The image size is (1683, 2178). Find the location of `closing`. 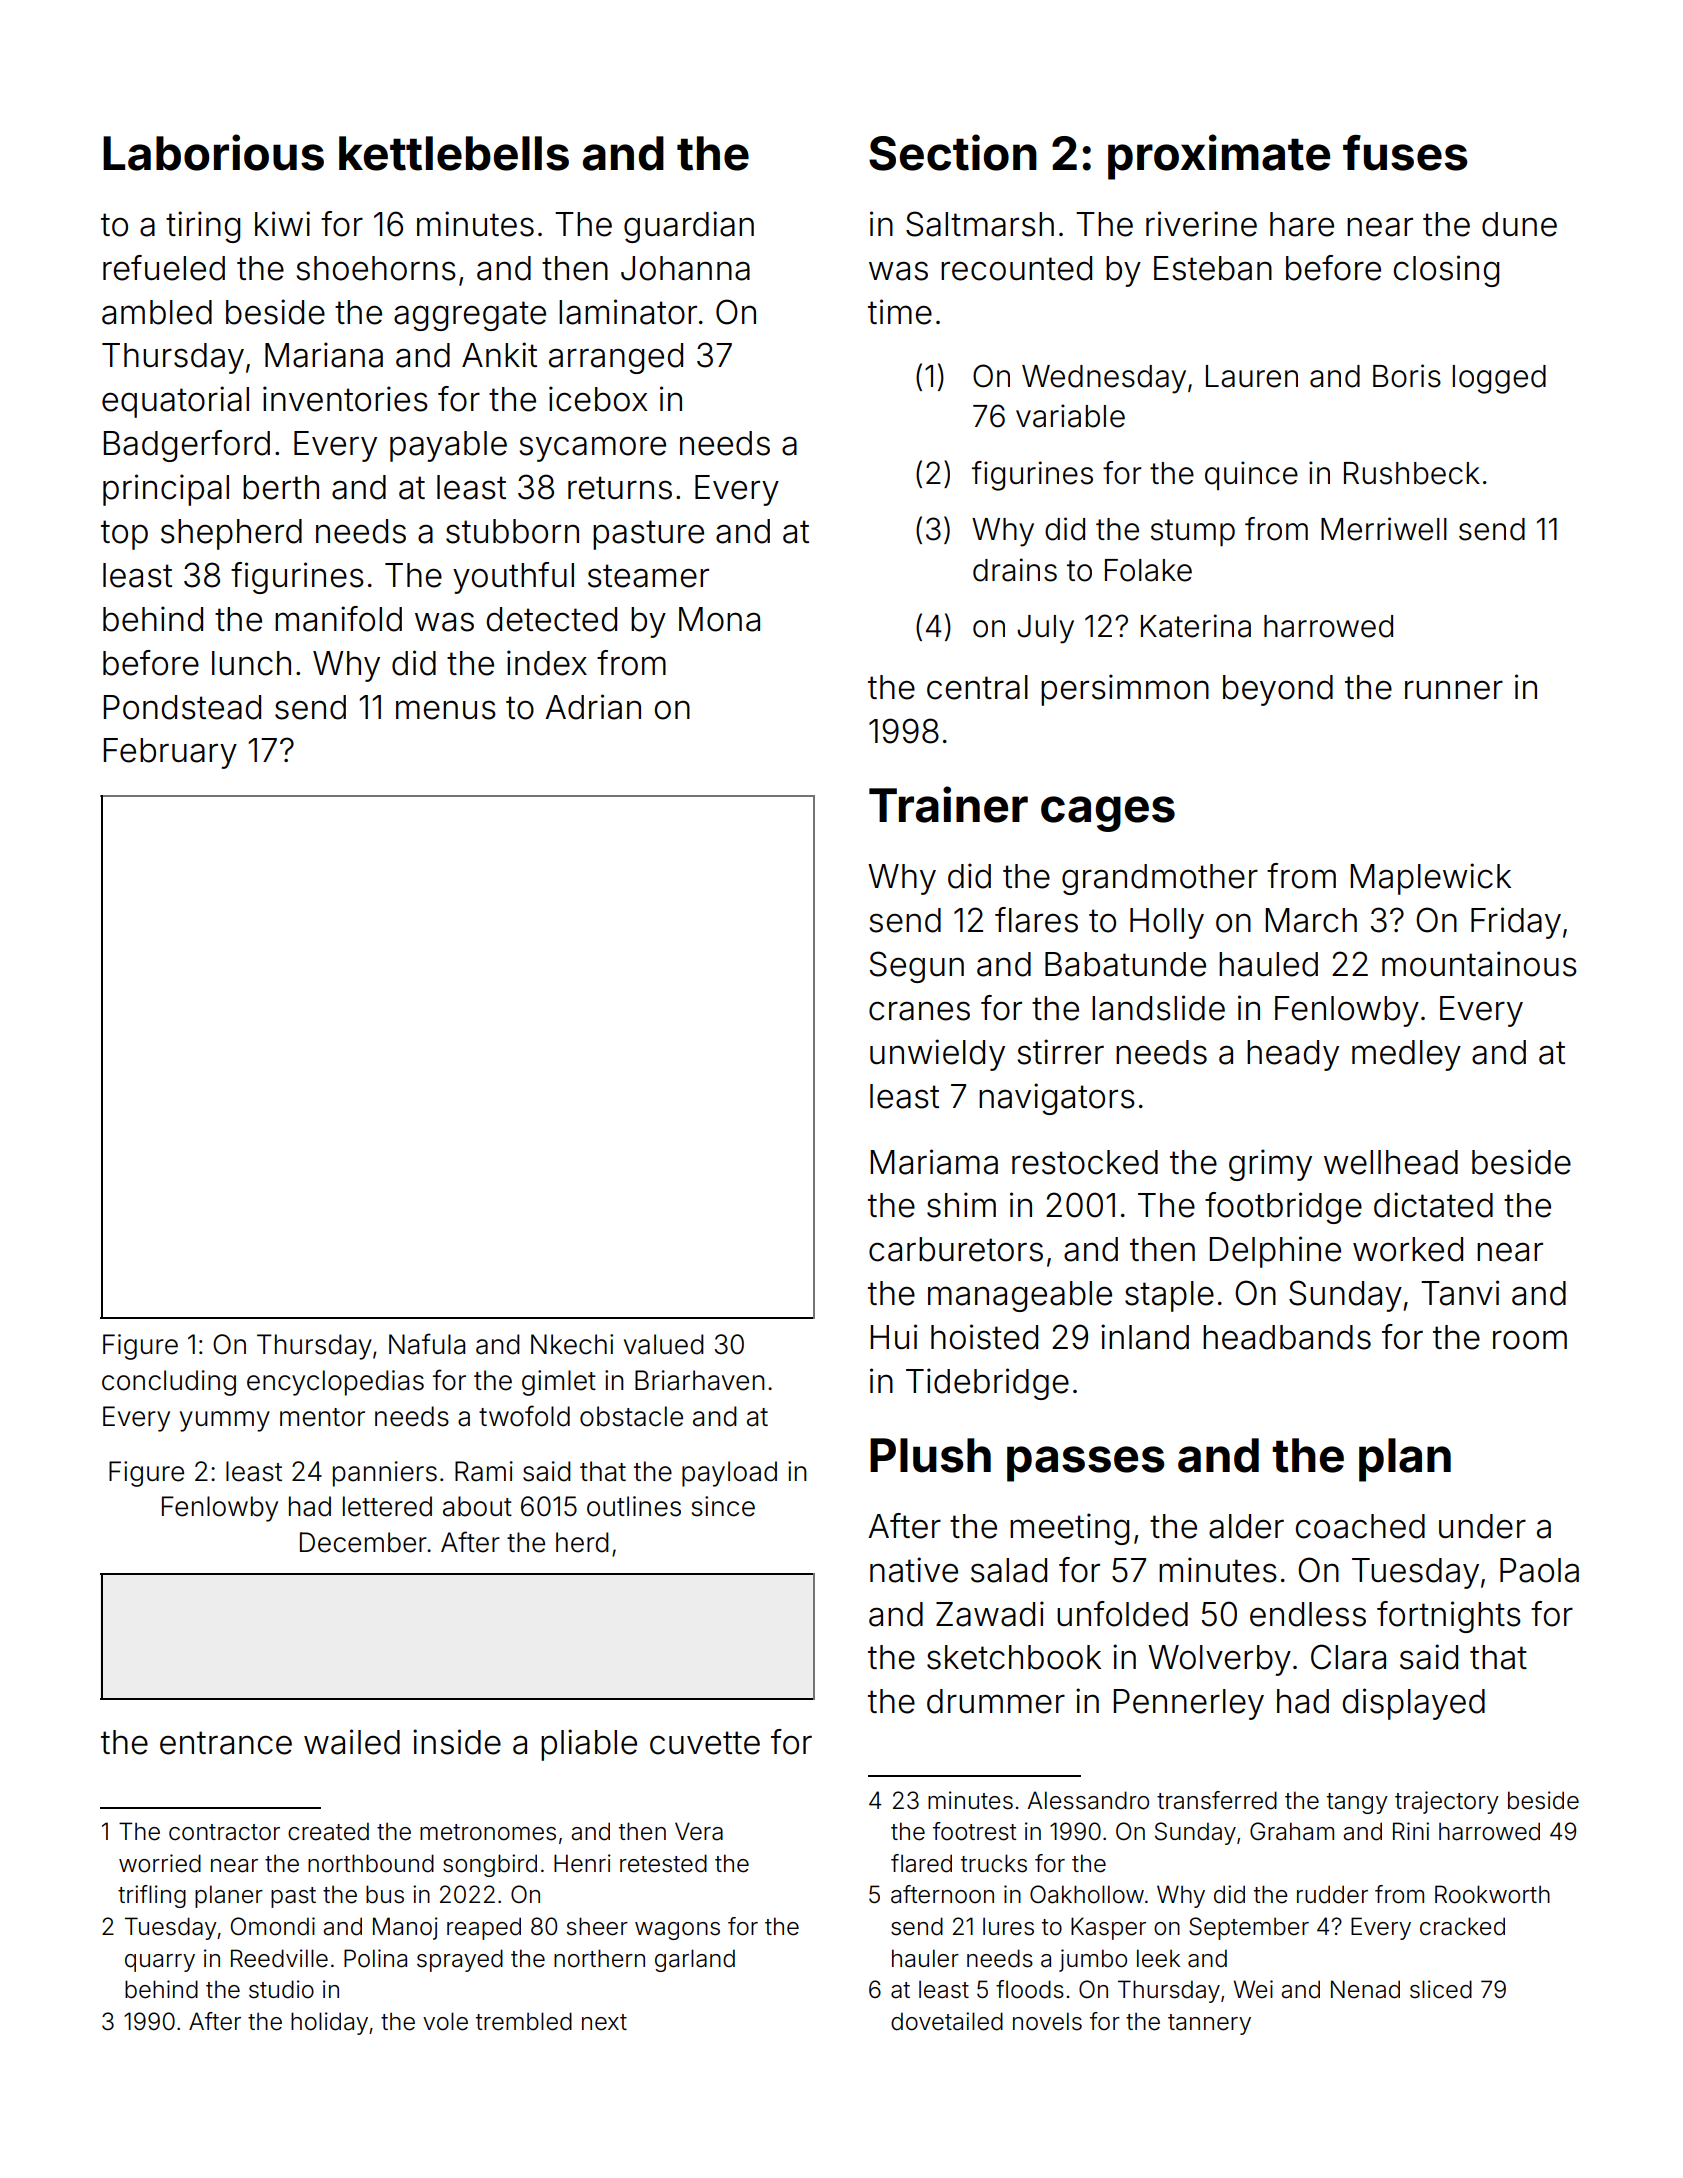

closing is located at coordinates (1446, 271).
